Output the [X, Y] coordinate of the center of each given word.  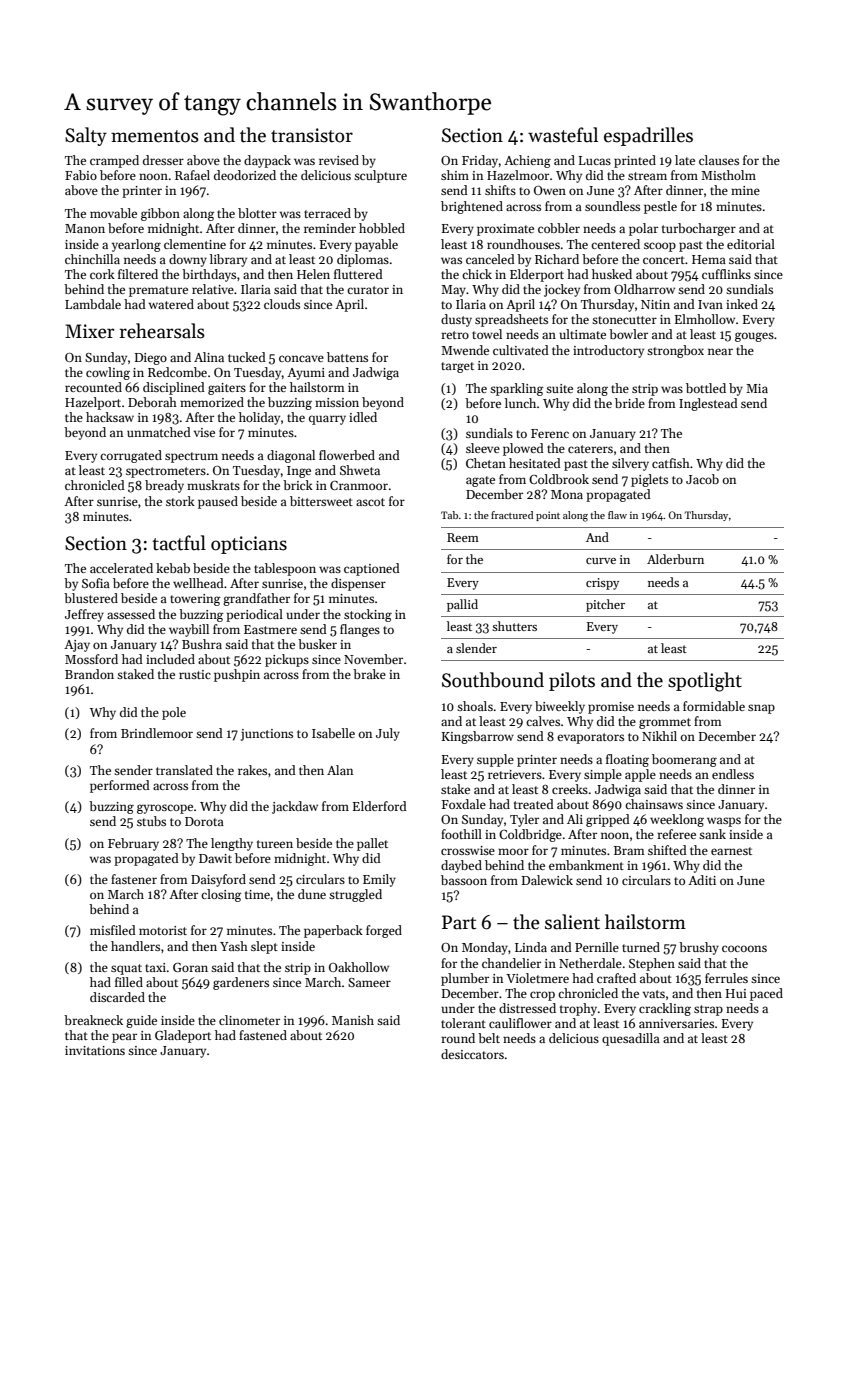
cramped [114, 161]
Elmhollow [705, 319]
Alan [340, 770]
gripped [608, 820]
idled [363, 417]
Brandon [89, 674]
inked [742, 304]
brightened [472, 207]
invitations [95, 1050]
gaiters [227, 389]
